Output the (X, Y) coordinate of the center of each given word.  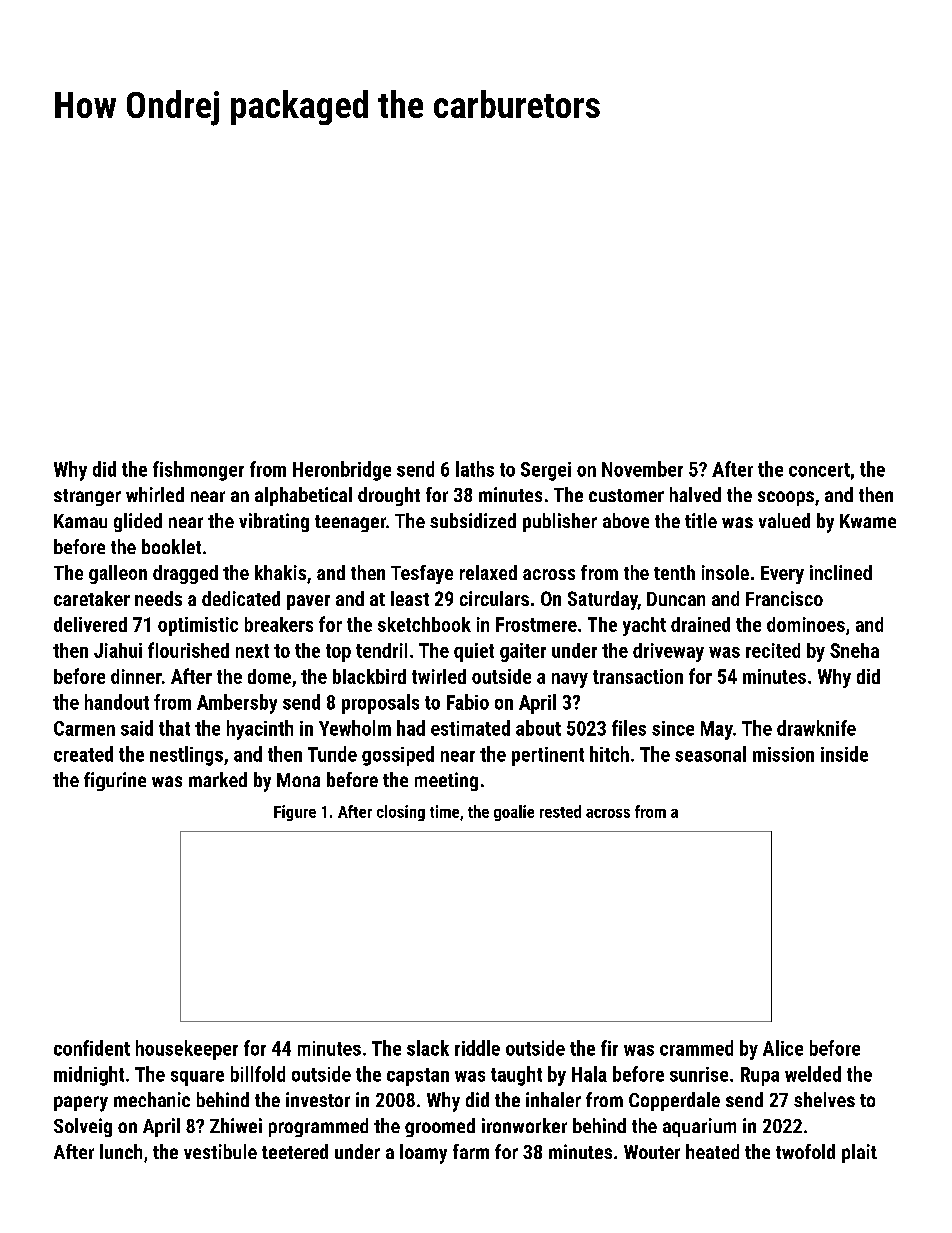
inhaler (553, 1099)
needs (158, 598)
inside (844, 754)
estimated (470, 728)
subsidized (473, 520)
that (174, 728)
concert (819, 470)
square (197, 1078)
